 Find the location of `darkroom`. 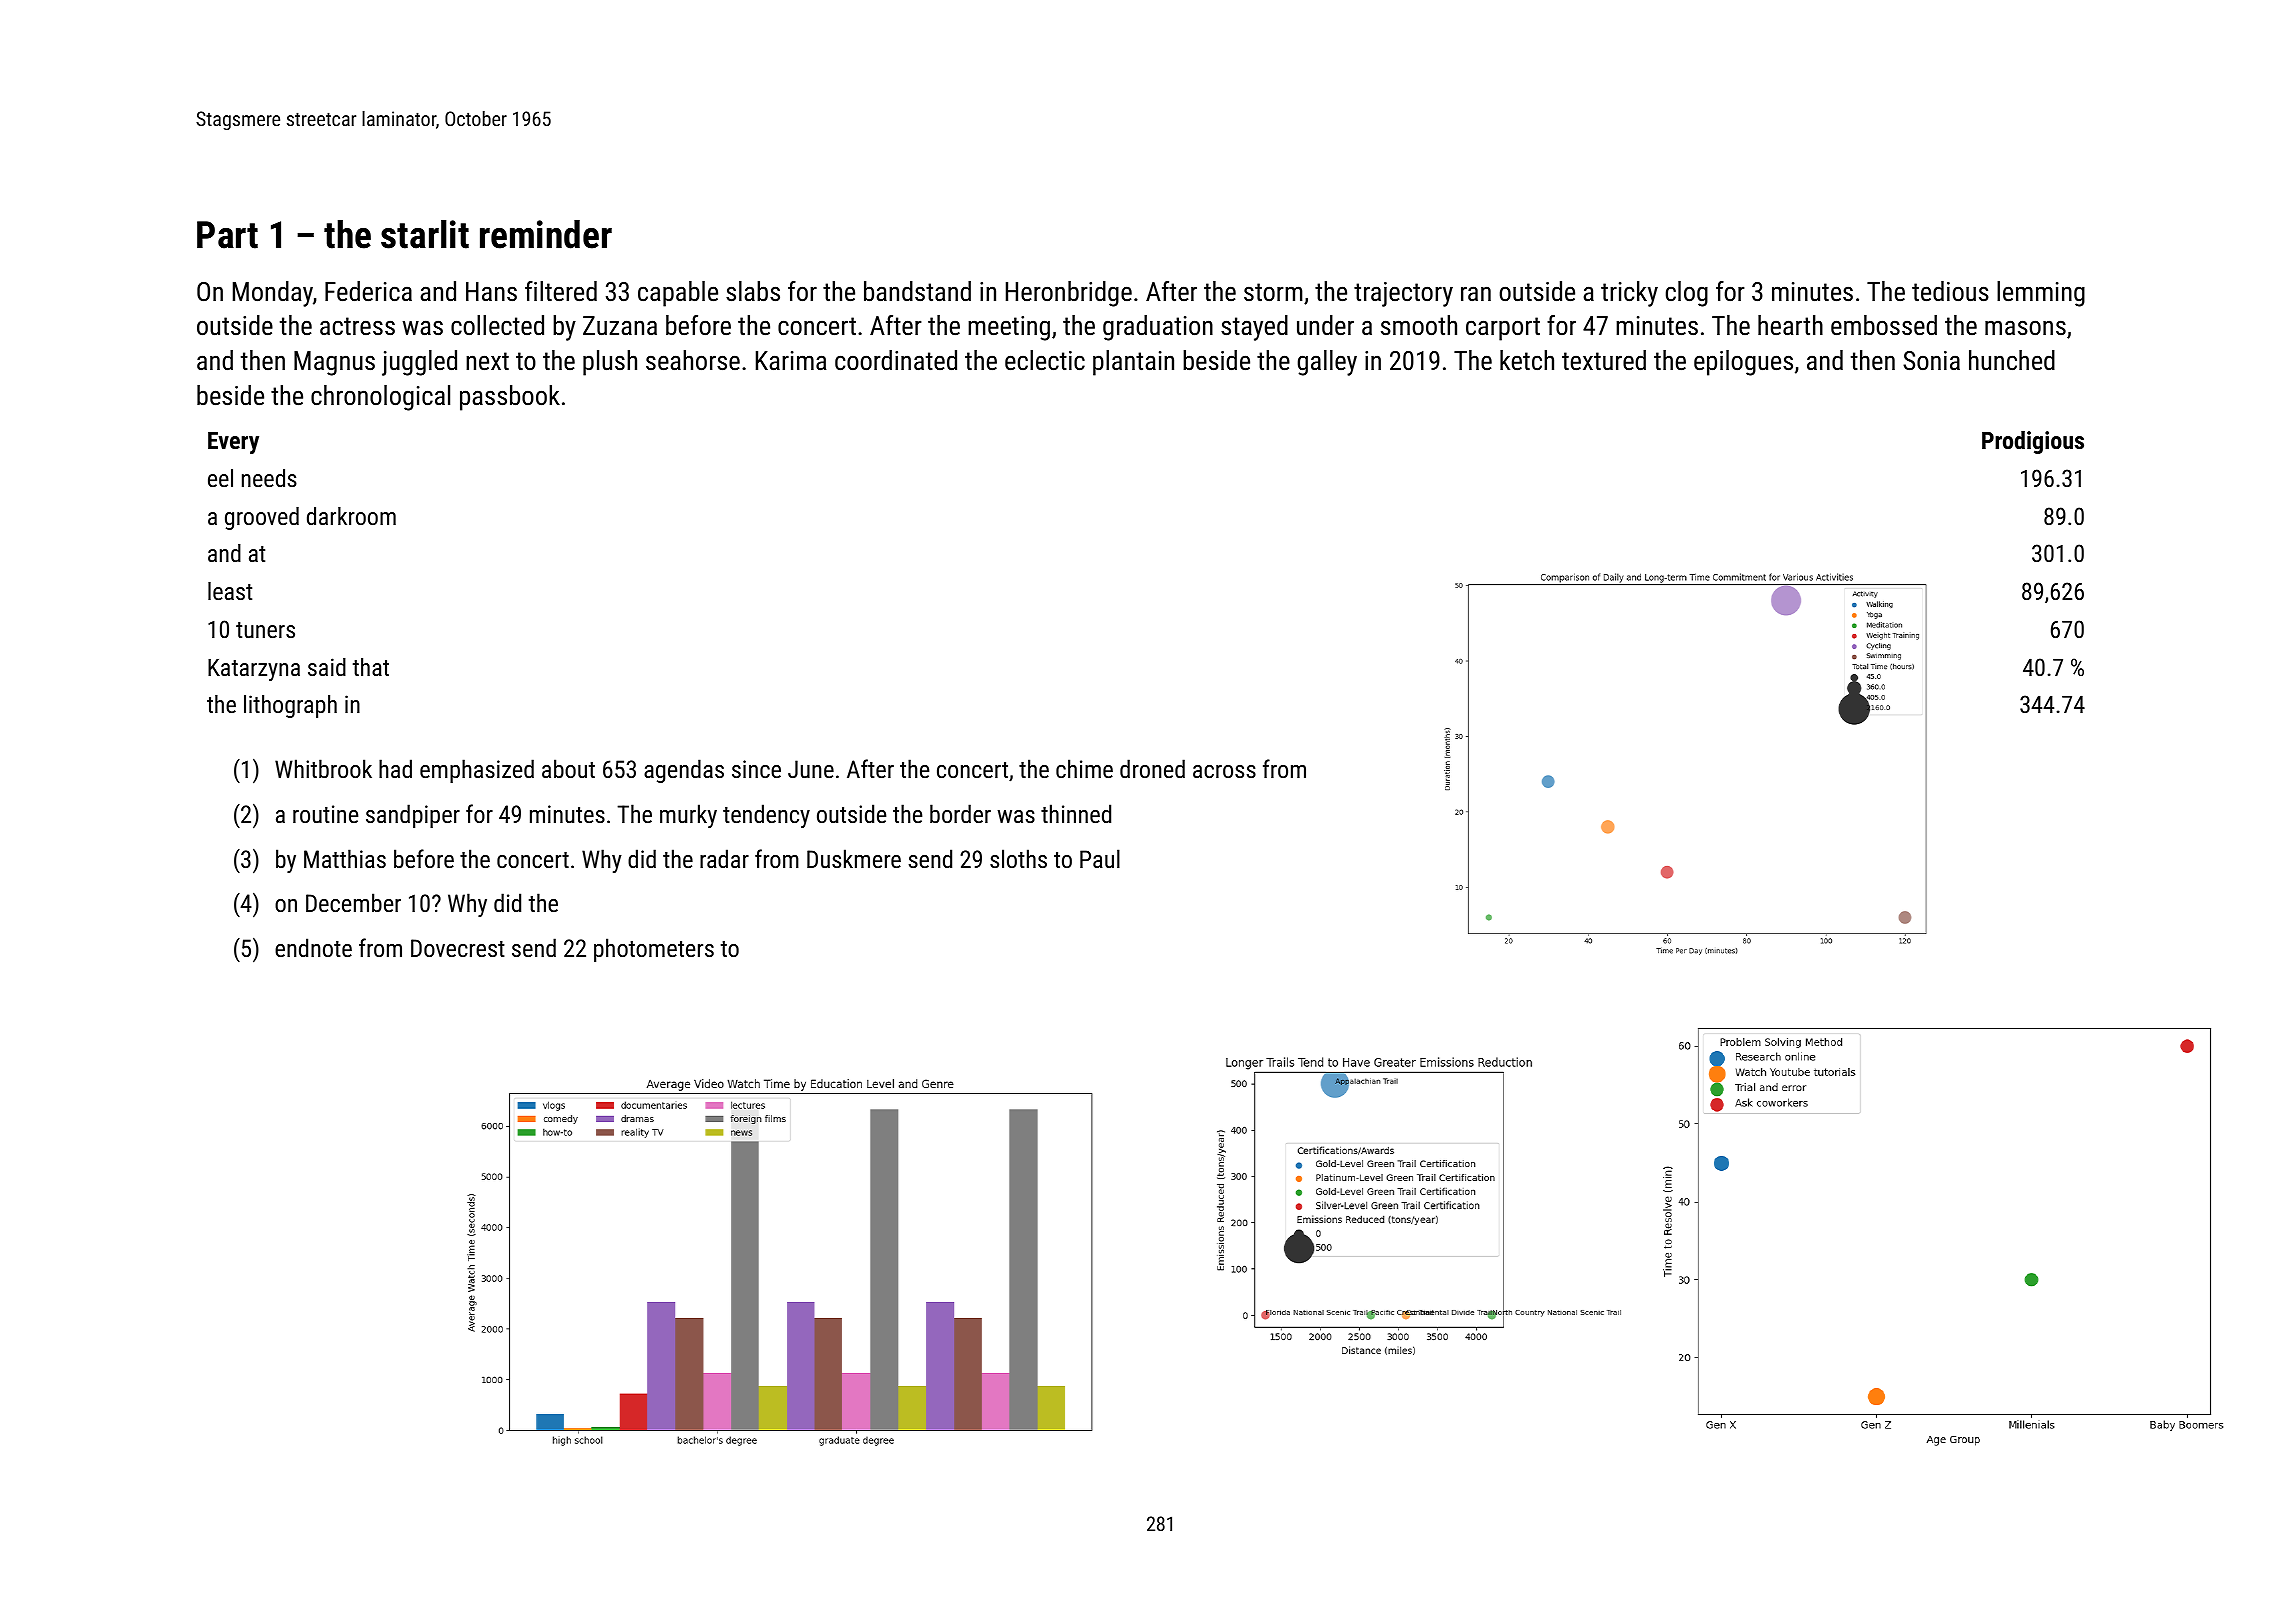

darkroom is located at coordinates (351, 516).
